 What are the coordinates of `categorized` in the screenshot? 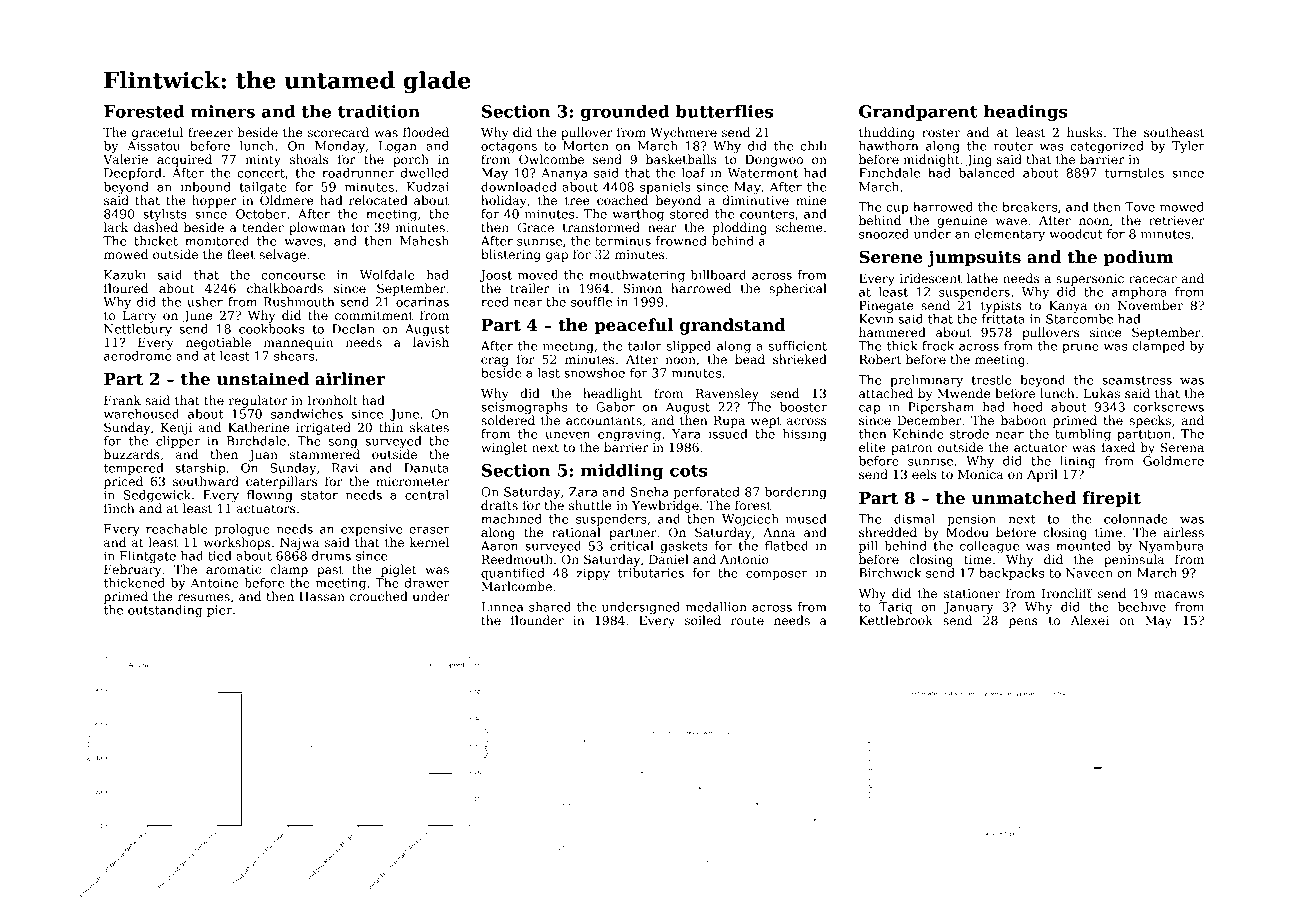 It's located at (1107, 147).
